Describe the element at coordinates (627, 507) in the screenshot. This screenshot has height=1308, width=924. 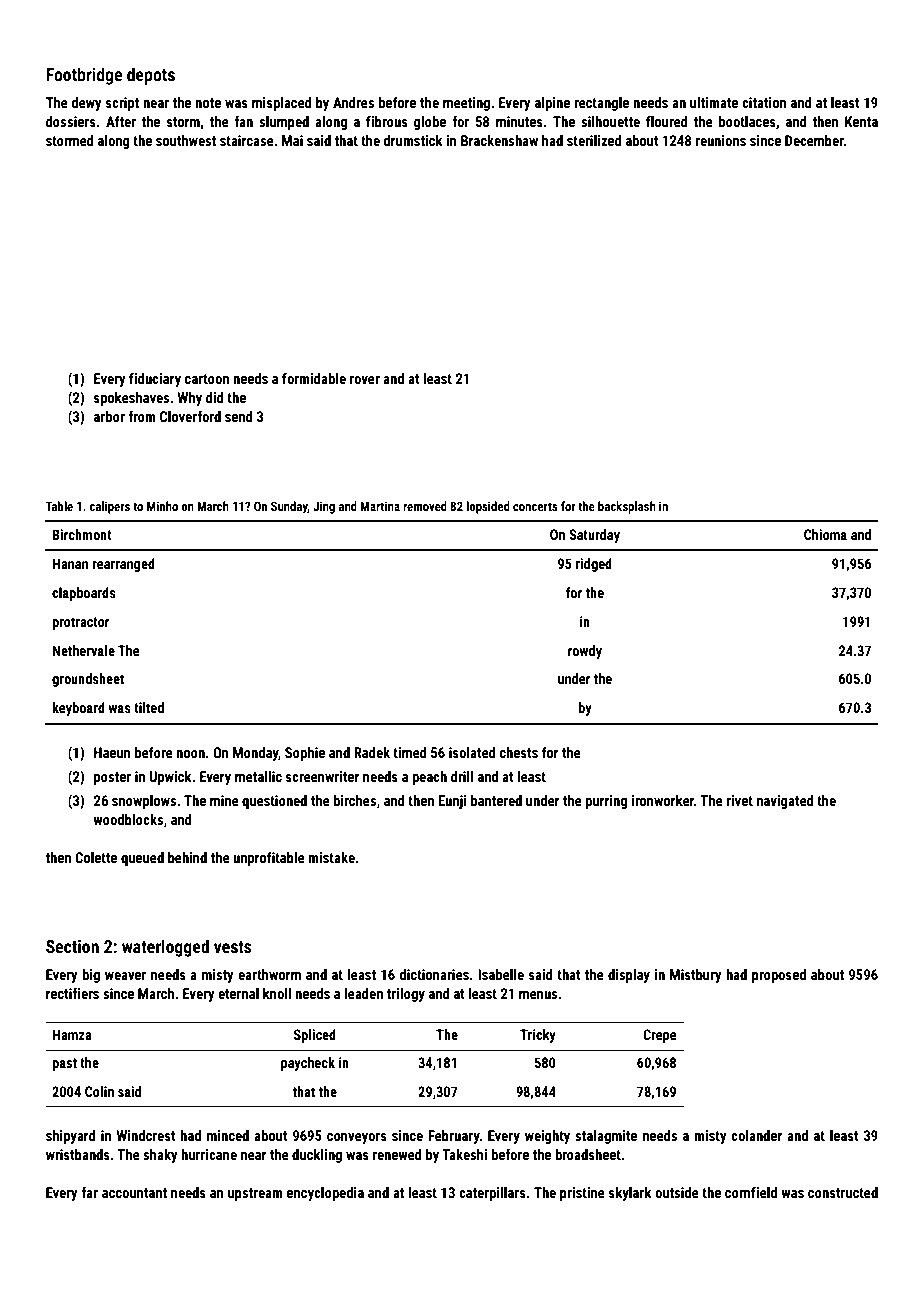
I see `backsplash` at that location.
